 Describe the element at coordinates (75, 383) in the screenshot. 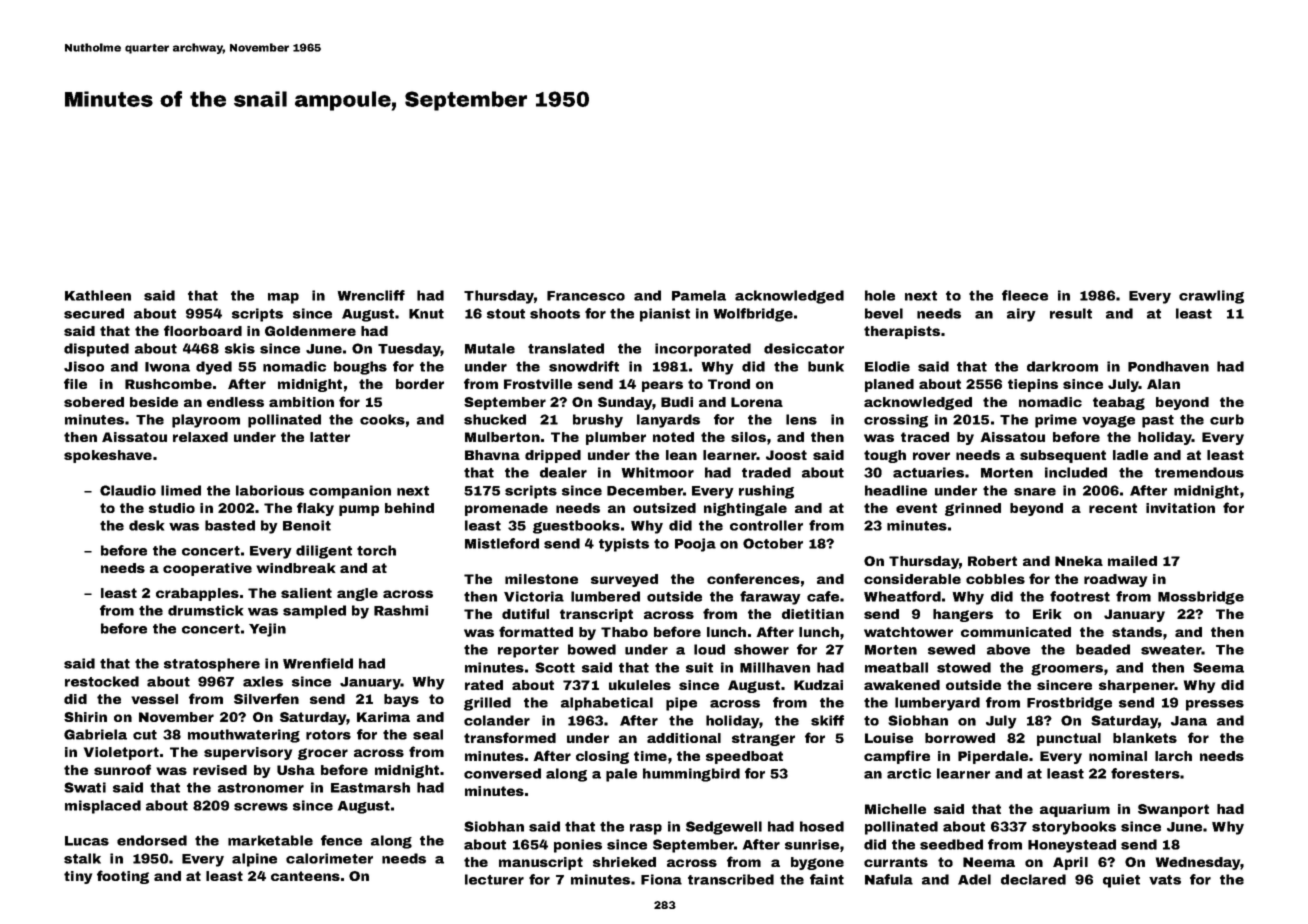

I see `file` at that location.
